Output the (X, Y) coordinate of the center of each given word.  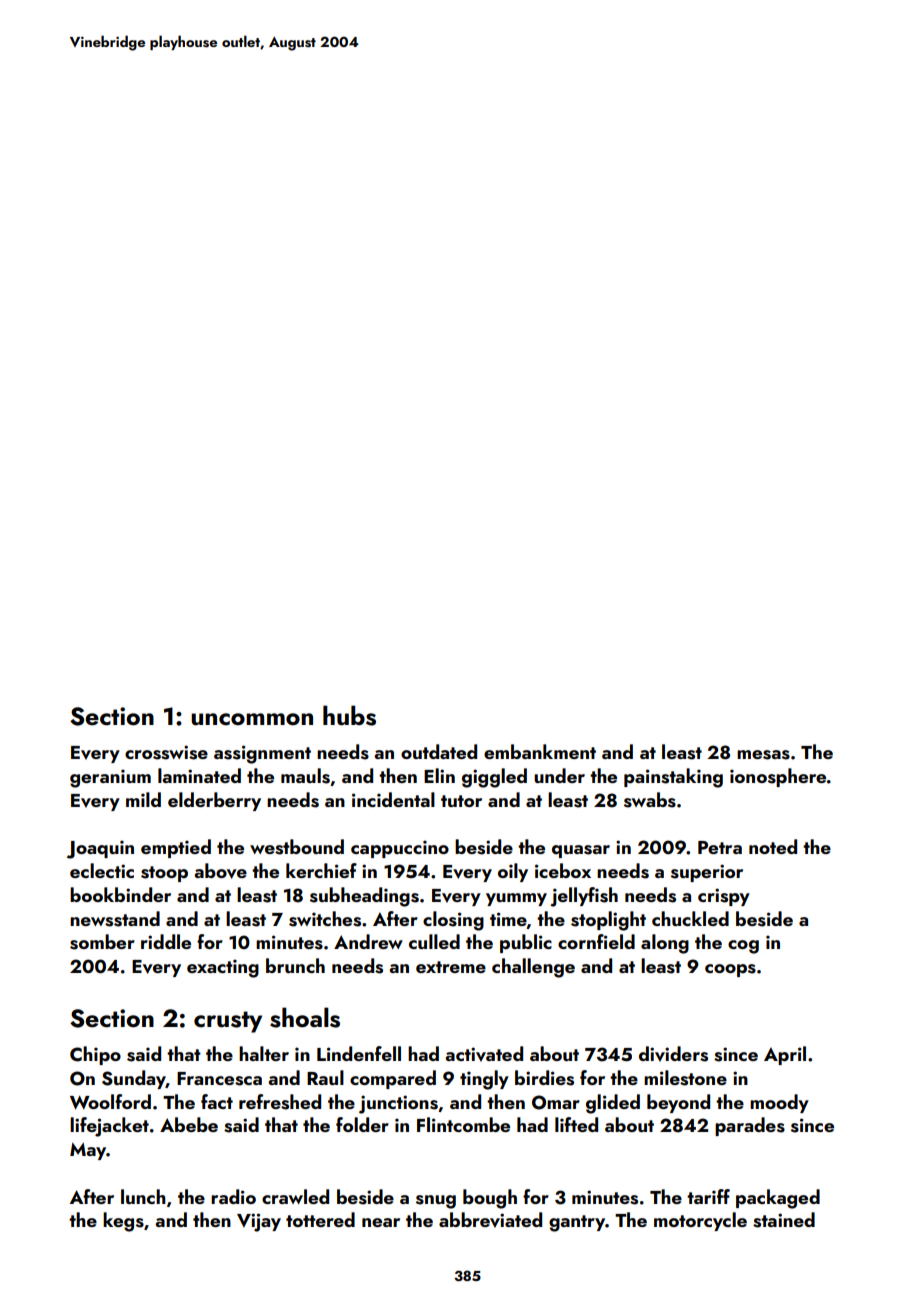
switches (325, 919)
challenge (533, 968)
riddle (166, 941)
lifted (576, 1124)
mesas (763, 755)
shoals (305, 1017)
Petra (720, 847)
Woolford (110, 1102)
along (665, 944)
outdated (439, 751)
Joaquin (100, 849)
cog (743, 947)
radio (233, 1196)
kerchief (321, 870)
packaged (778, 1199)
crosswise (166, 752)
